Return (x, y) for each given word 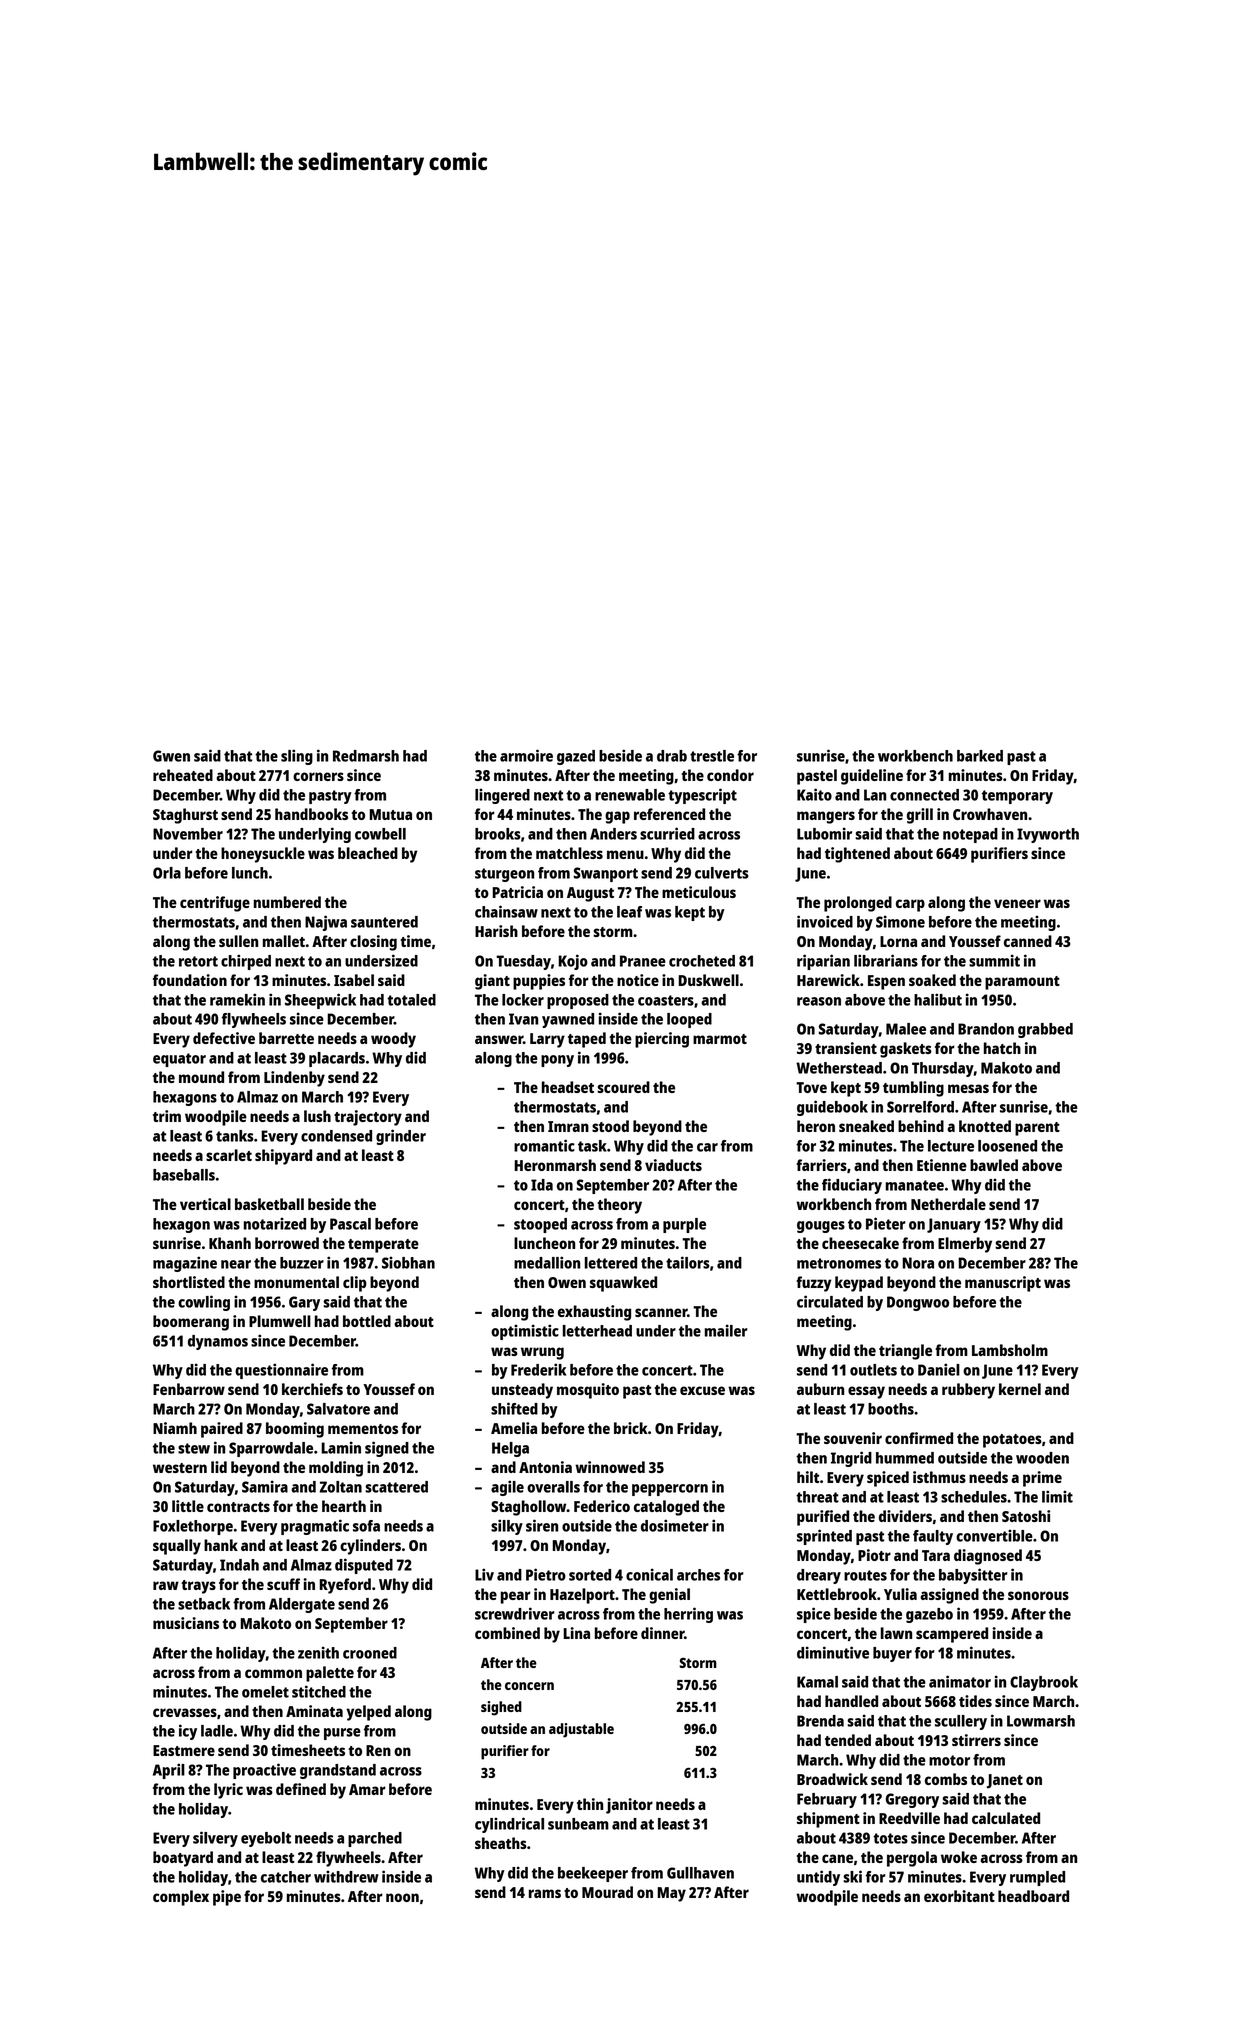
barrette (286, 1038)
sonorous (1038, 1595)
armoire (526, 755)
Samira (265, 1486)
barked (980, 756)
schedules (974, 1497)
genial (669, 1596)
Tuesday (523, 962)
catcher (286, 1877)
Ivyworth (1048, 835)
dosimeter (675, 1525)
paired (222, 1430)
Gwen (171, 756)
